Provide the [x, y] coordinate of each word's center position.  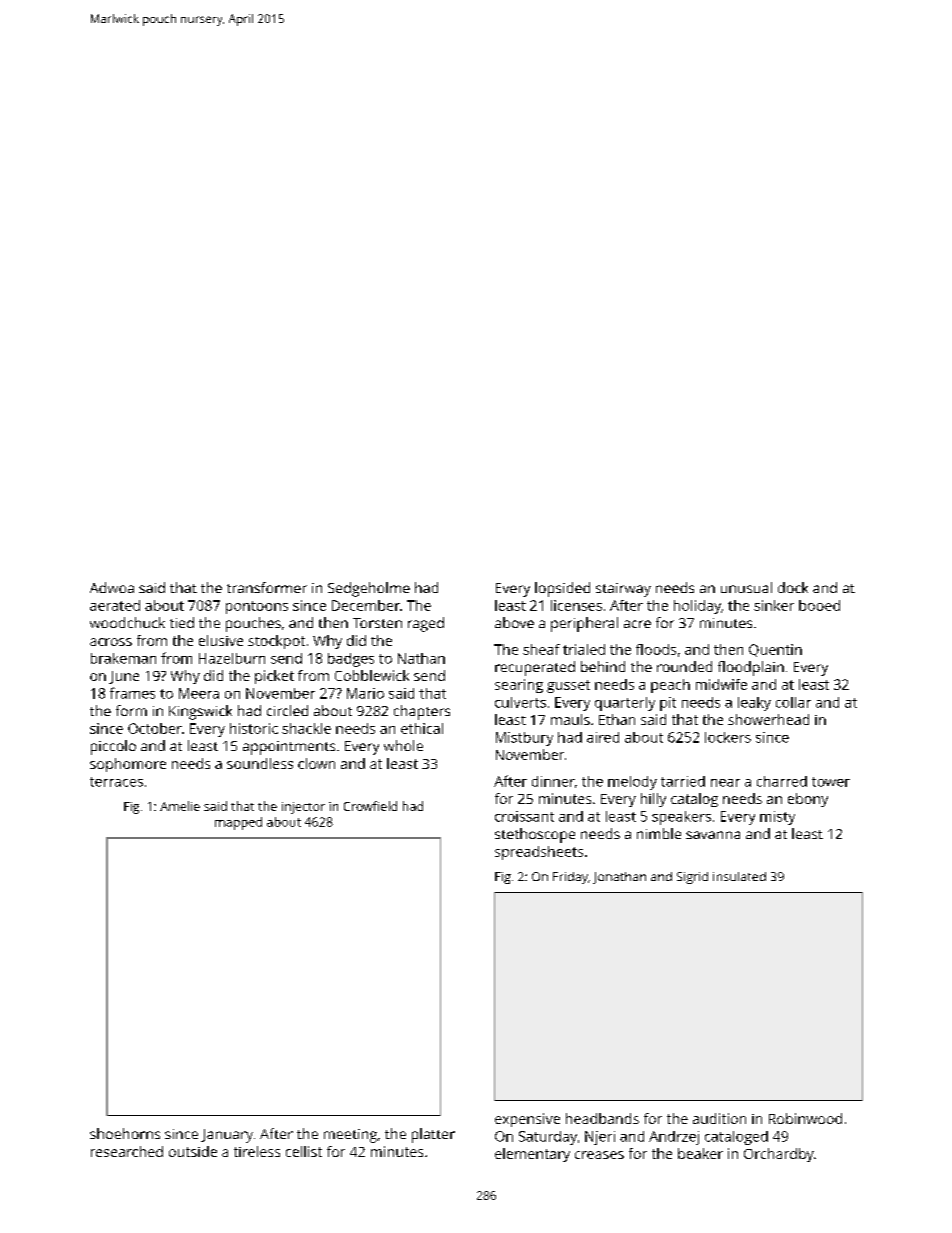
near [725, 783]
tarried [683, 781]
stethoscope [535, 835]
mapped [238, 823]
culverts [520, 702]
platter [433, 1135]
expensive [527, 1120]
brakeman [123, 658]
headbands [602, 1118]
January [227, 1136]
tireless [257, 1151]
